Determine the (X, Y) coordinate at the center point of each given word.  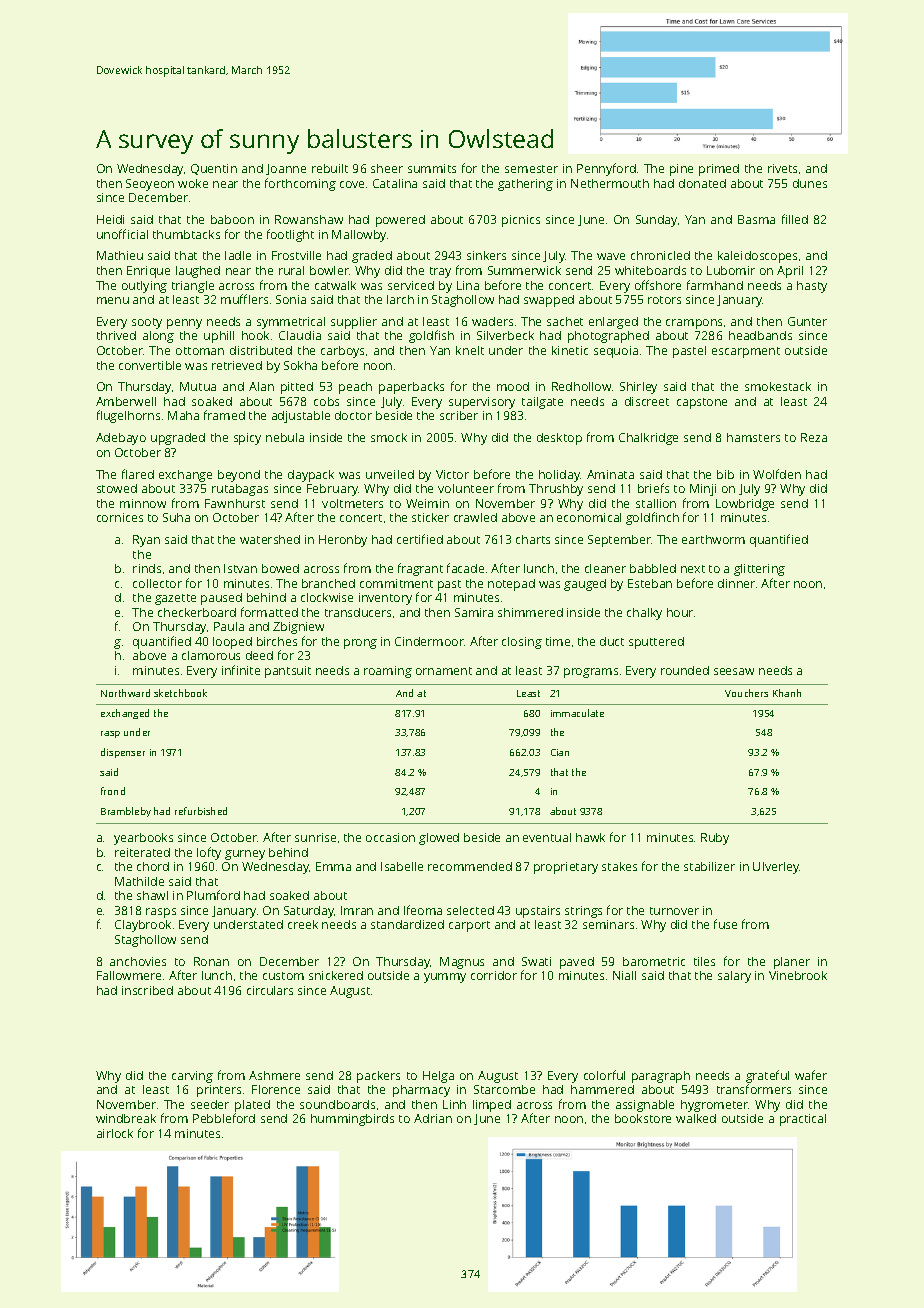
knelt (470, 350)
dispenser (123, 753)
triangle (193, 287)
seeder (210, 1104)
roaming (388, 672)
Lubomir (731, 270)
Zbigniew (298, 628)
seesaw (734, 671)
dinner (736, 583)
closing (522, 643)
